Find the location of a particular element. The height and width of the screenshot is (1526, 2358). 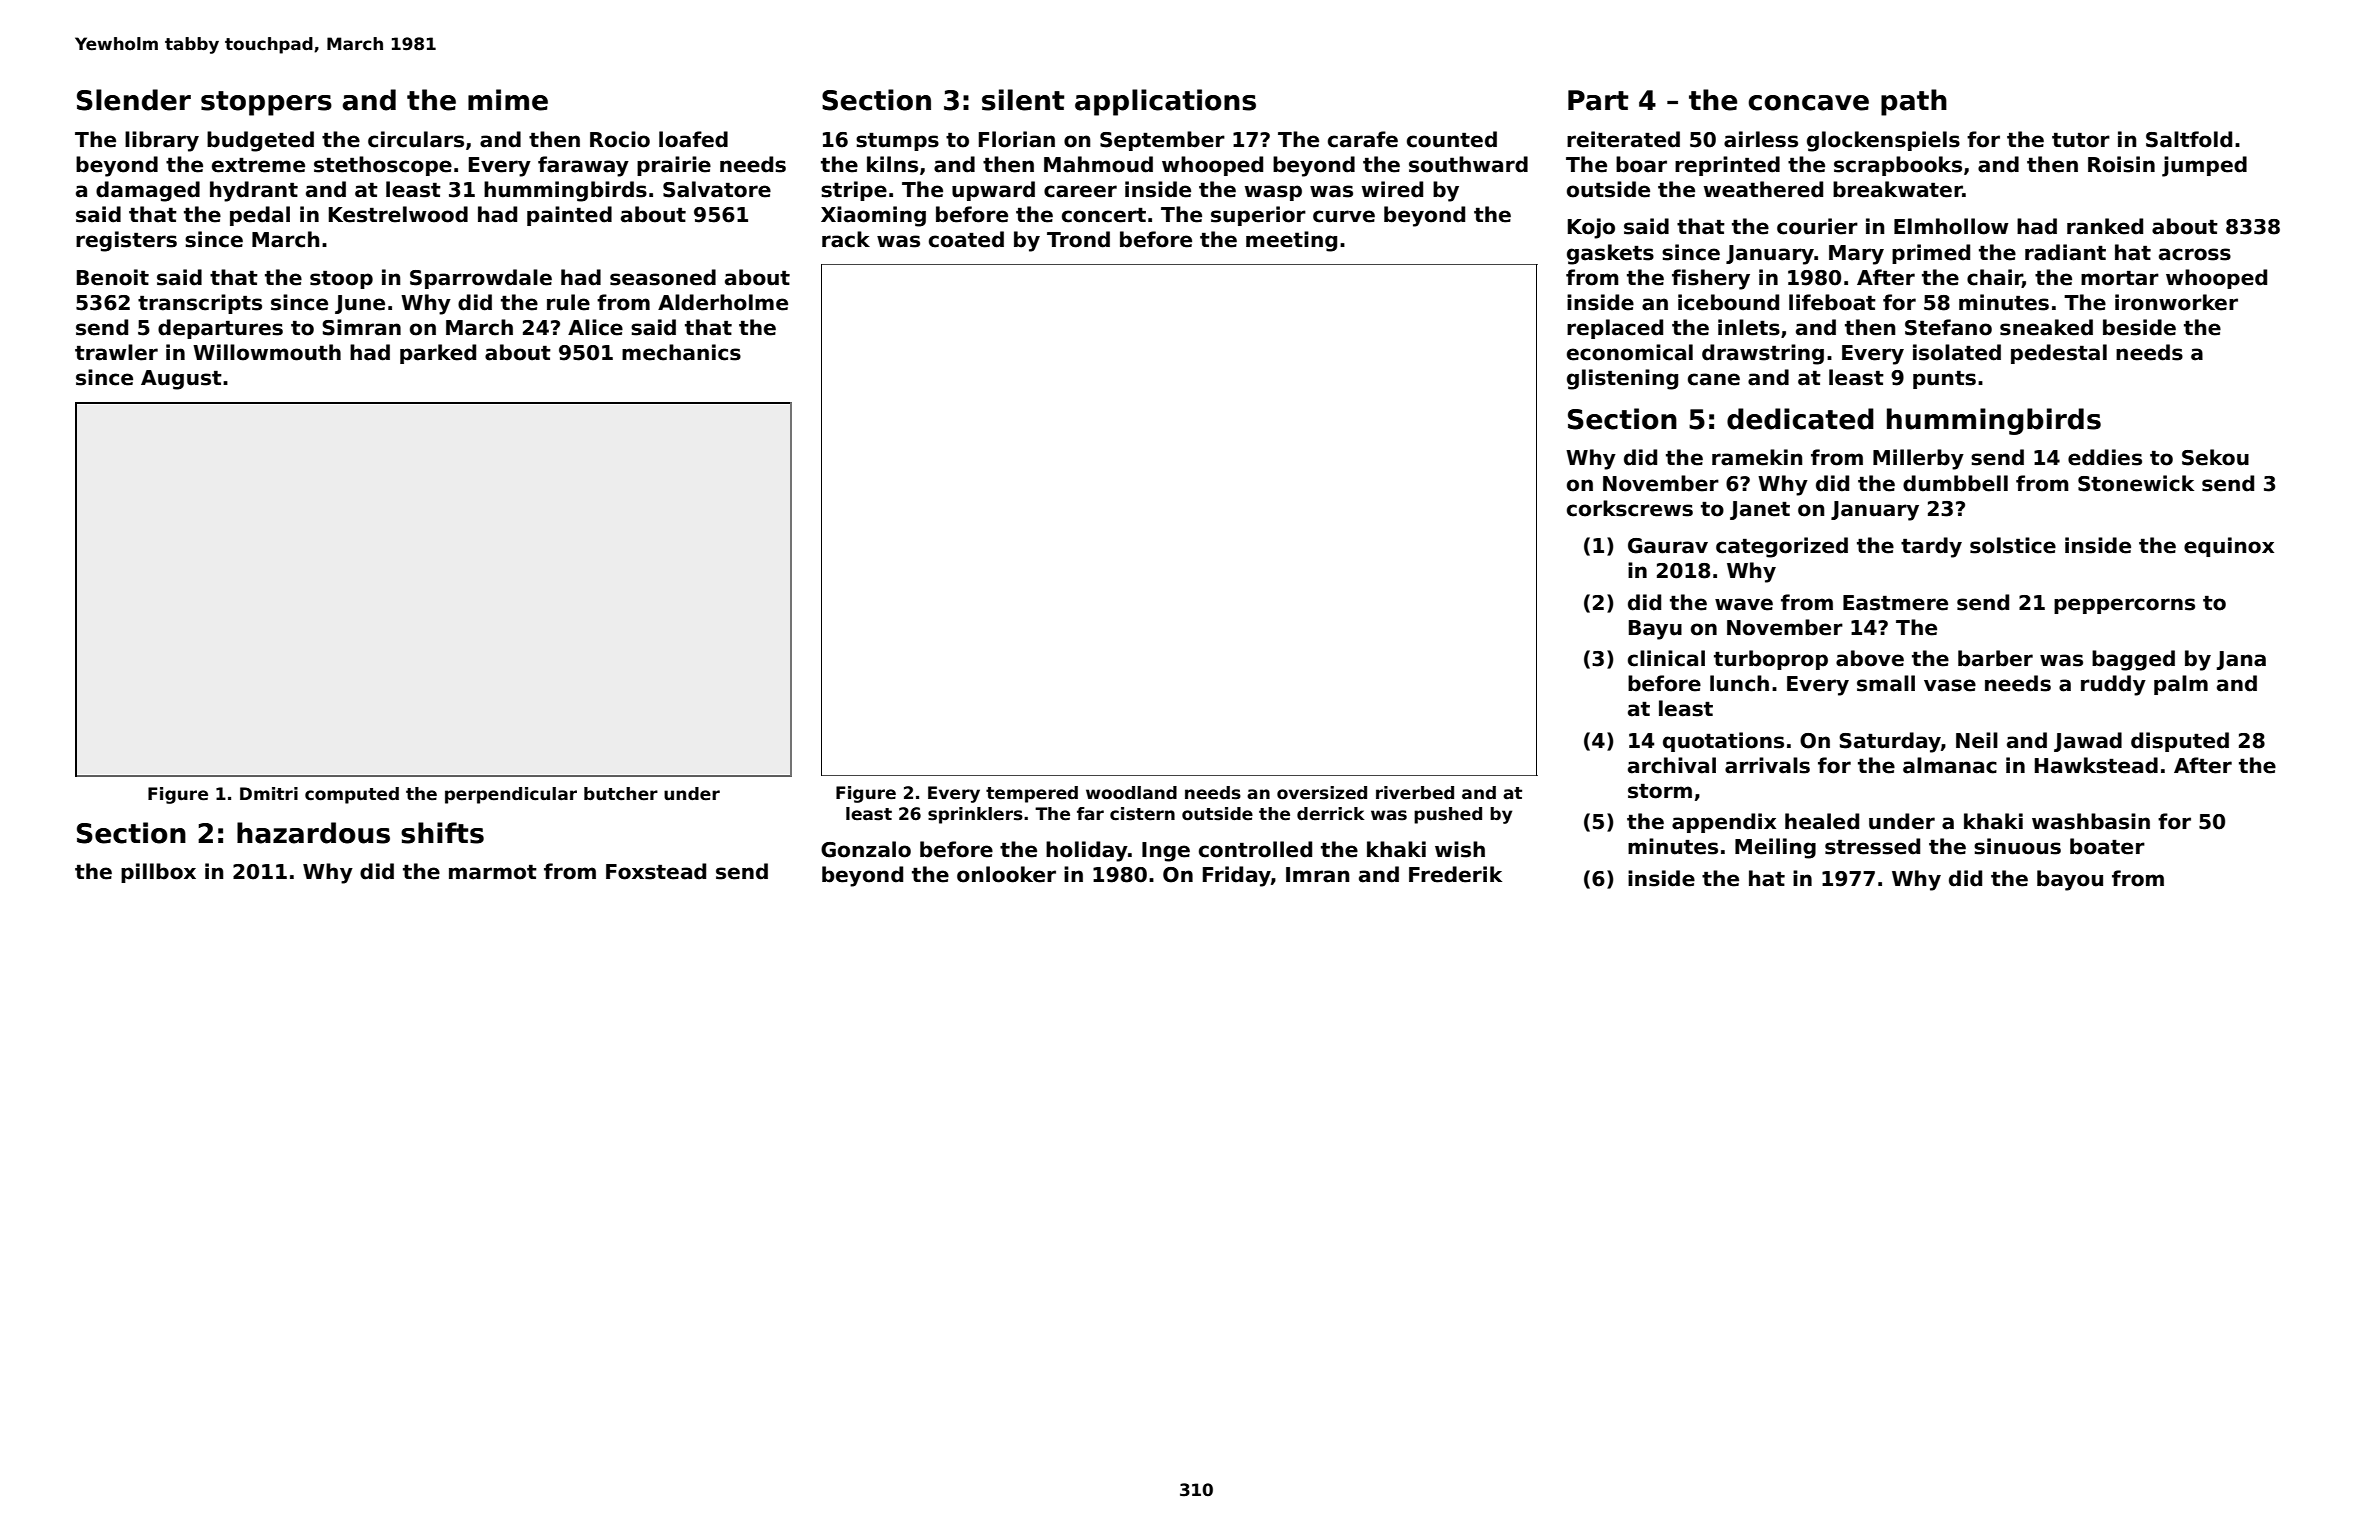

mechanics is located at coordinates (681, 352).
